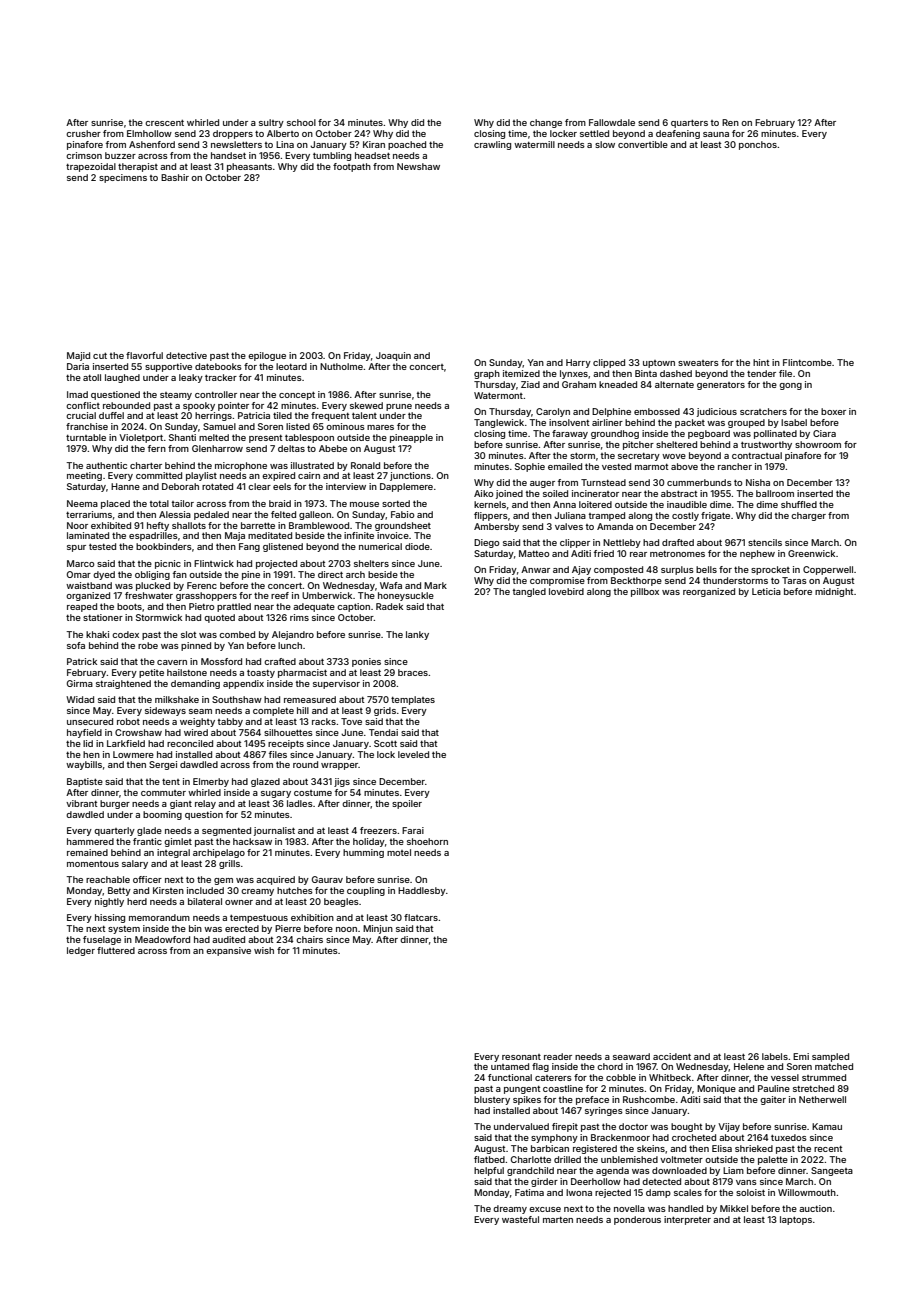  Describe the element at coordinates (82, 607) in the image. I see `reaped` at that location.
